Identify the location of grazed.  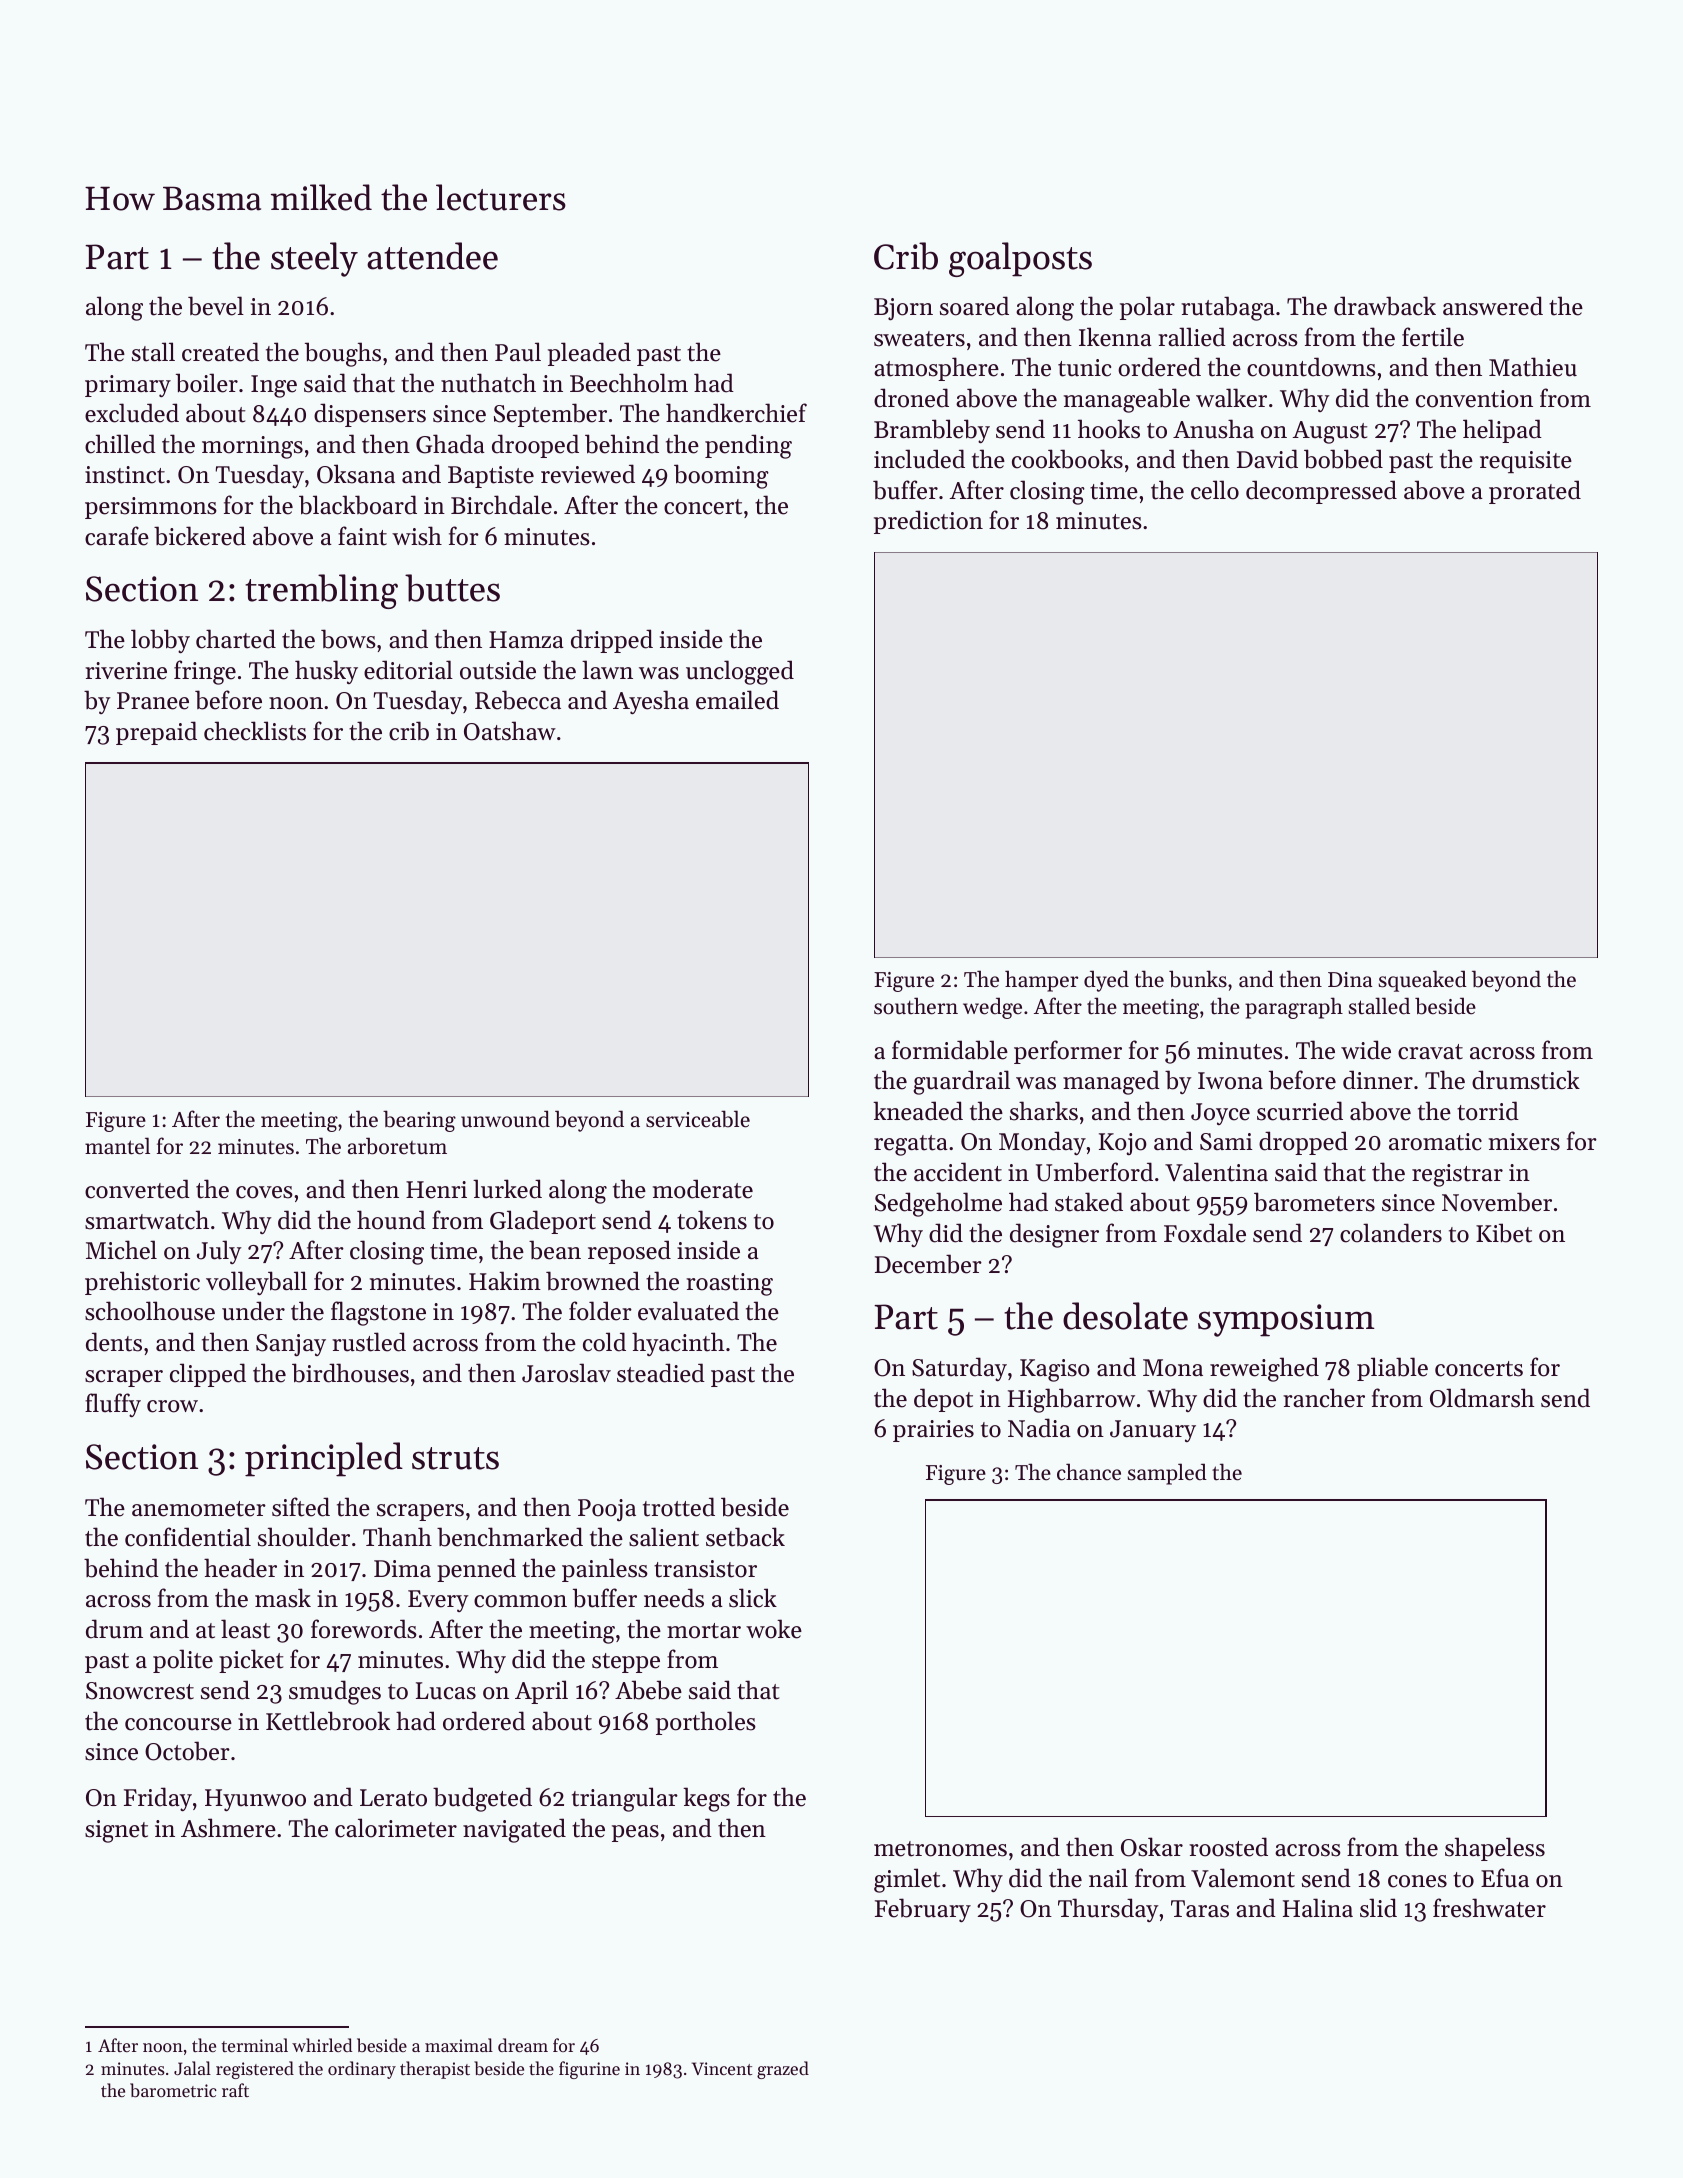
(783, 2070).
